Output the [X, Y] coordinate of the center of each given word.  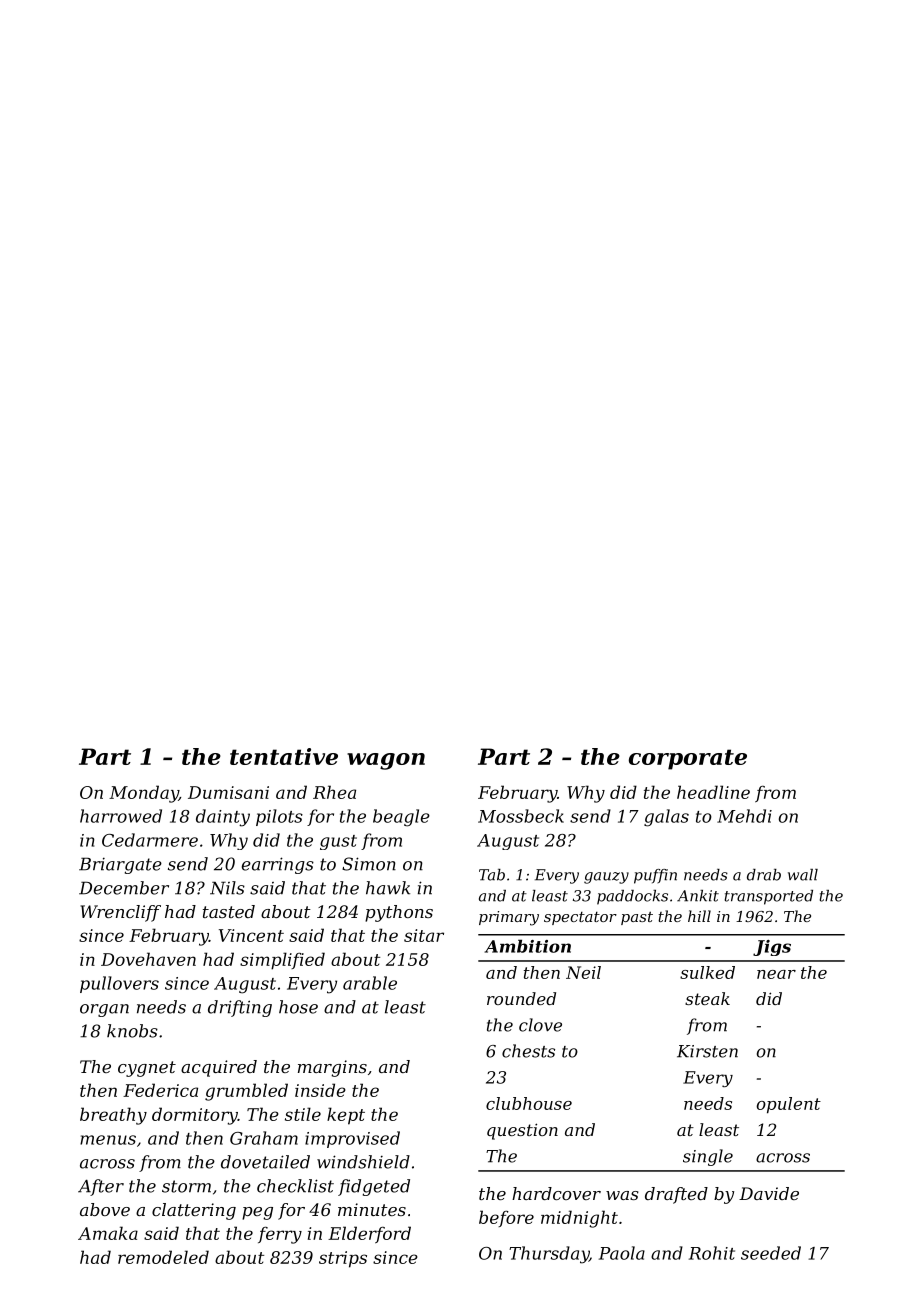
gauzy [606, 878]
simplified [282, 961]
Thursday [549, 1255]
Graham [264, 1138]
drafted [676, 1195]
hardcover [556, 1193]
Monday [144, 794]
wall [803, 875]
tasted [229, 911]
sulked [707, 972]
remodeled [163, 1257]
